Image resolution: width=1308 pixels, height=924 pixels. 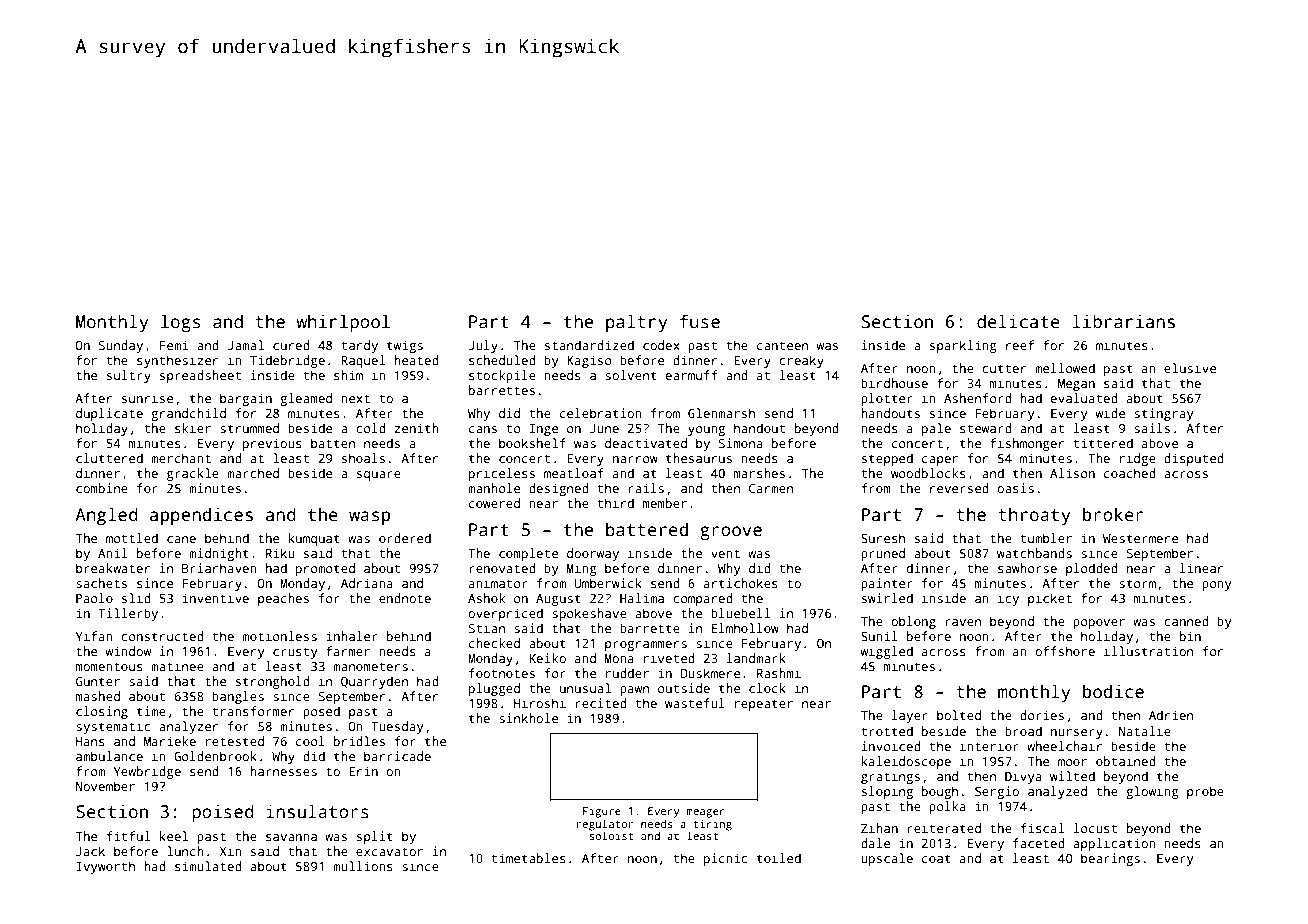 What do you see at coordinates (180, 323) in the page?
I see `logs` at bounding box center [180, 323].
